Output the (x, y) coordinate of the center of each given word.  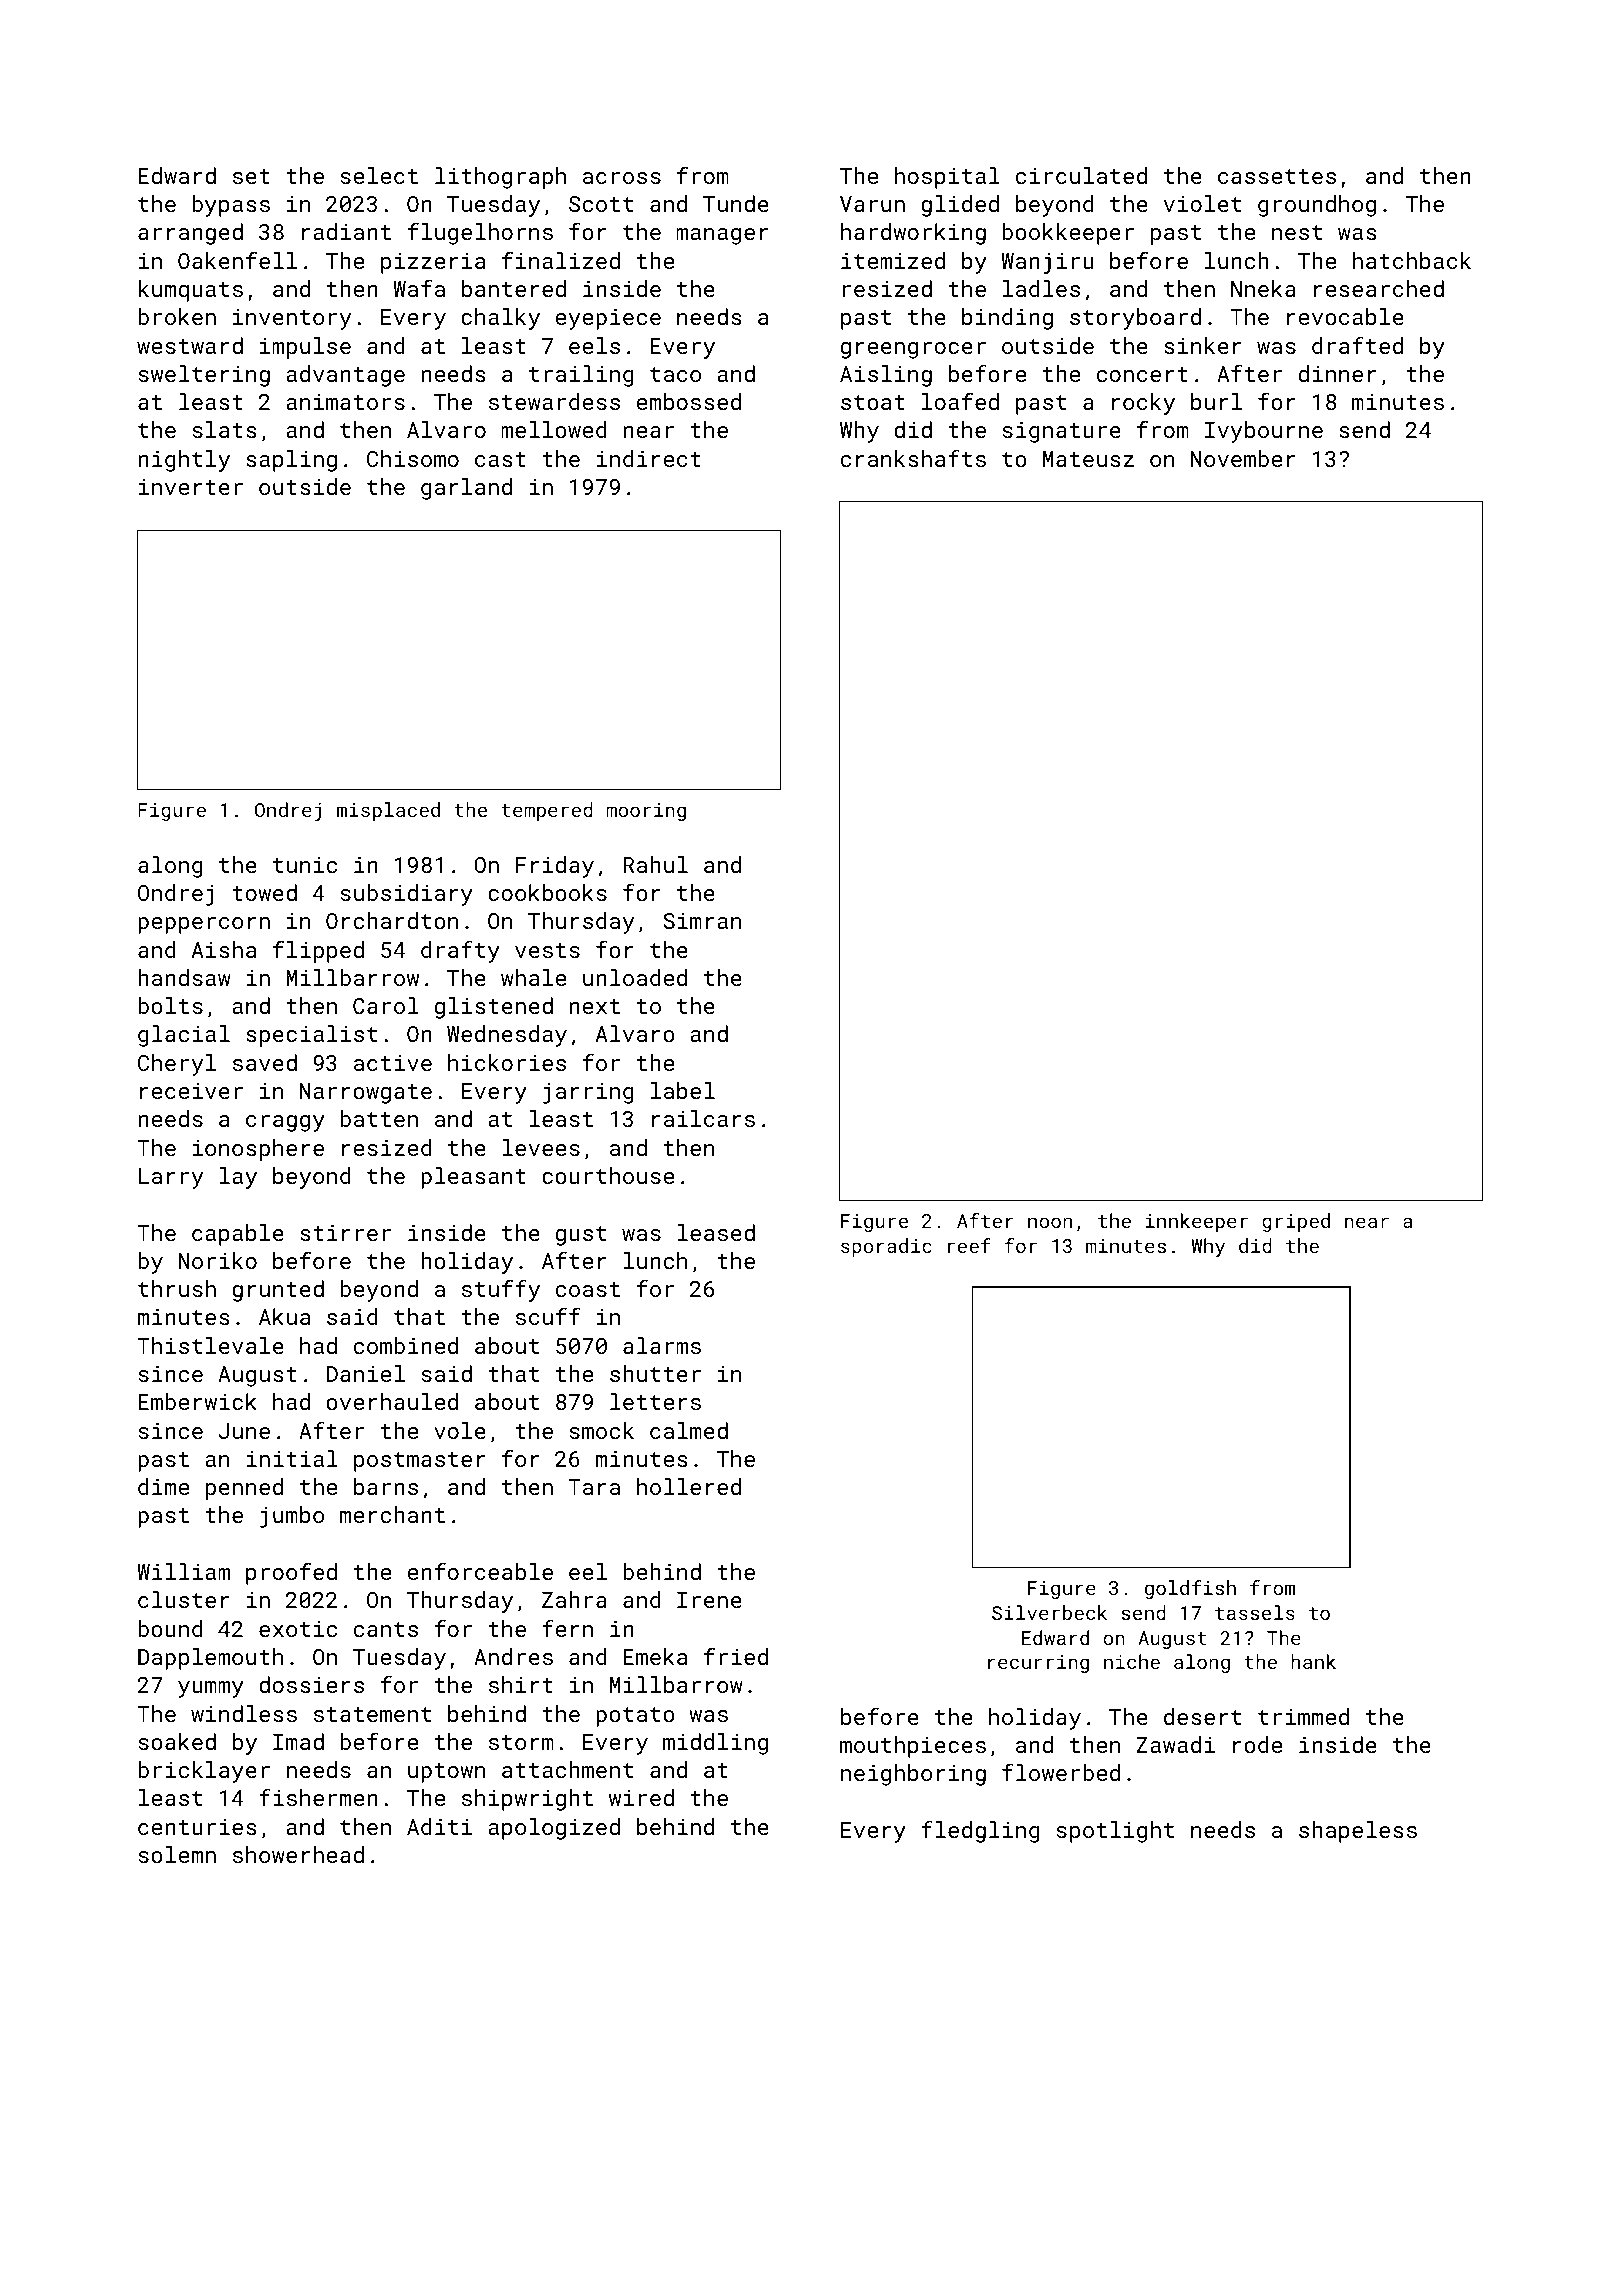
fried (736, 1656)
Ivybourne (1264, 432)
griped (1296, 1222)
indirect (649, 458)
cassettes (1277, 176)
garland (466, 489)
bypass (231, 206)
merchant (392, 1514)
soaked (177, 1741)
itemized (893, 260)
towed (264, 892)
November (1243, 458)
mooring (646, 812)
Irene (709, 1600)
